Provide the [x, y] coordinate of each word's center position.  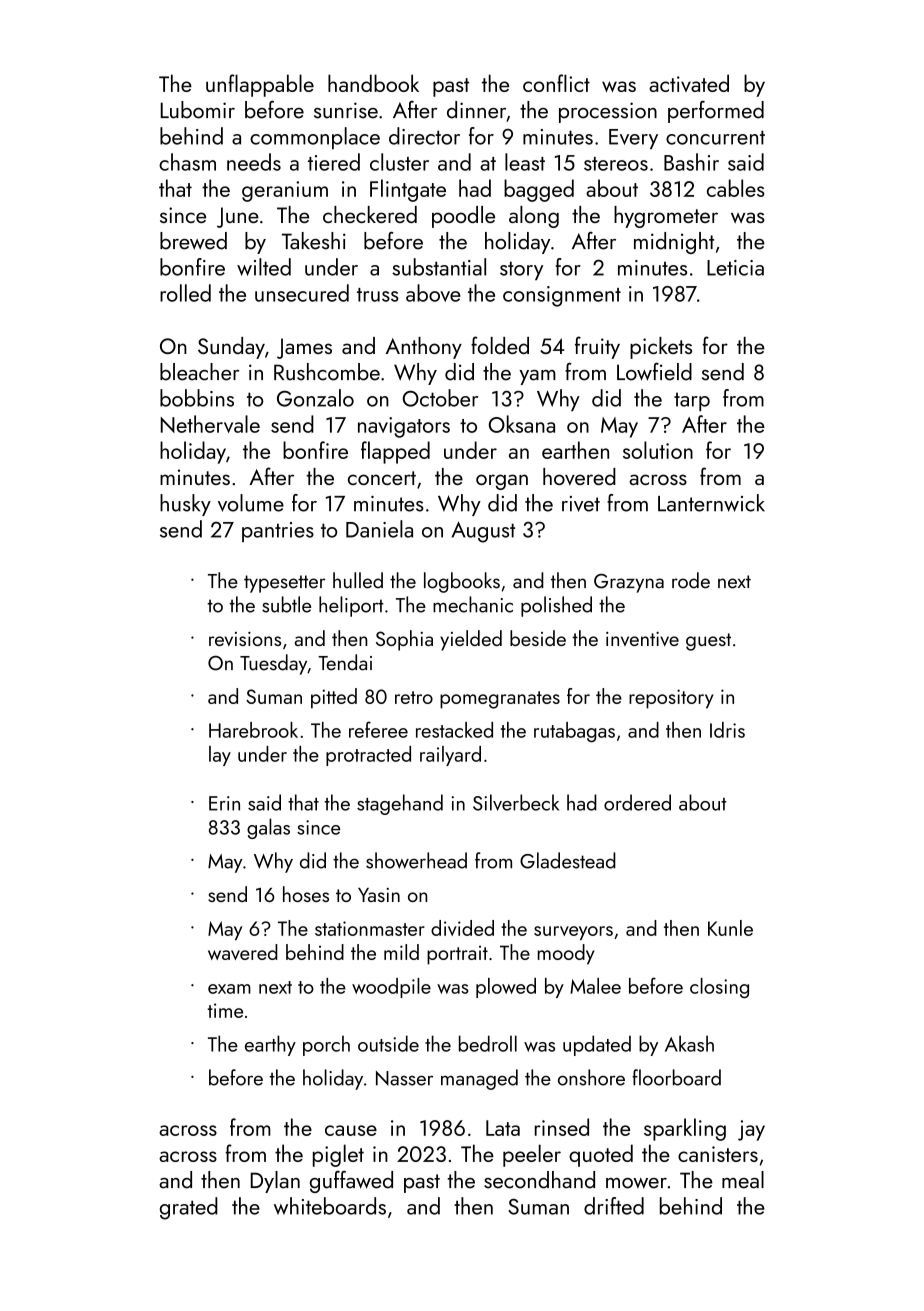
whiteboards [330, 1206]
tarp [692, 401]
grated [189, 1208]
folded [500, 345]
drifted [614, 1206]
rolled [185, 293]
